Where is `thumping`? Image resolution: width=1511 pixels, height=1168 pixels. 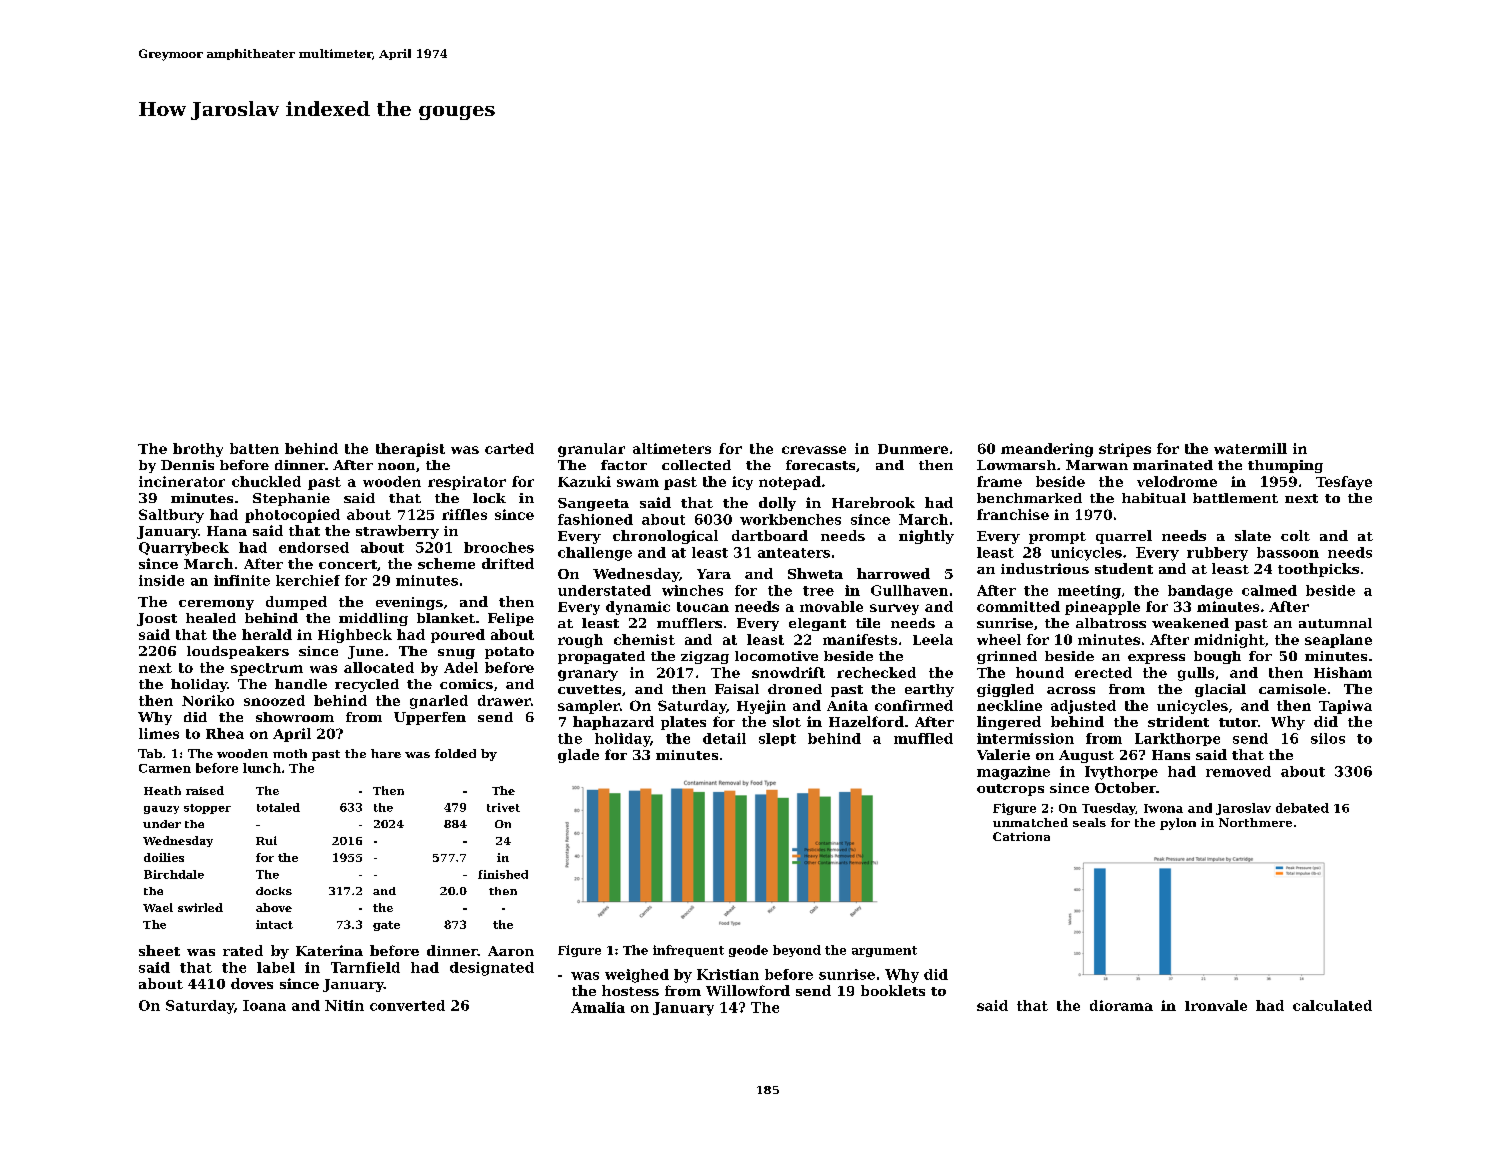 thumping is located at coordinates (1285, 466).
